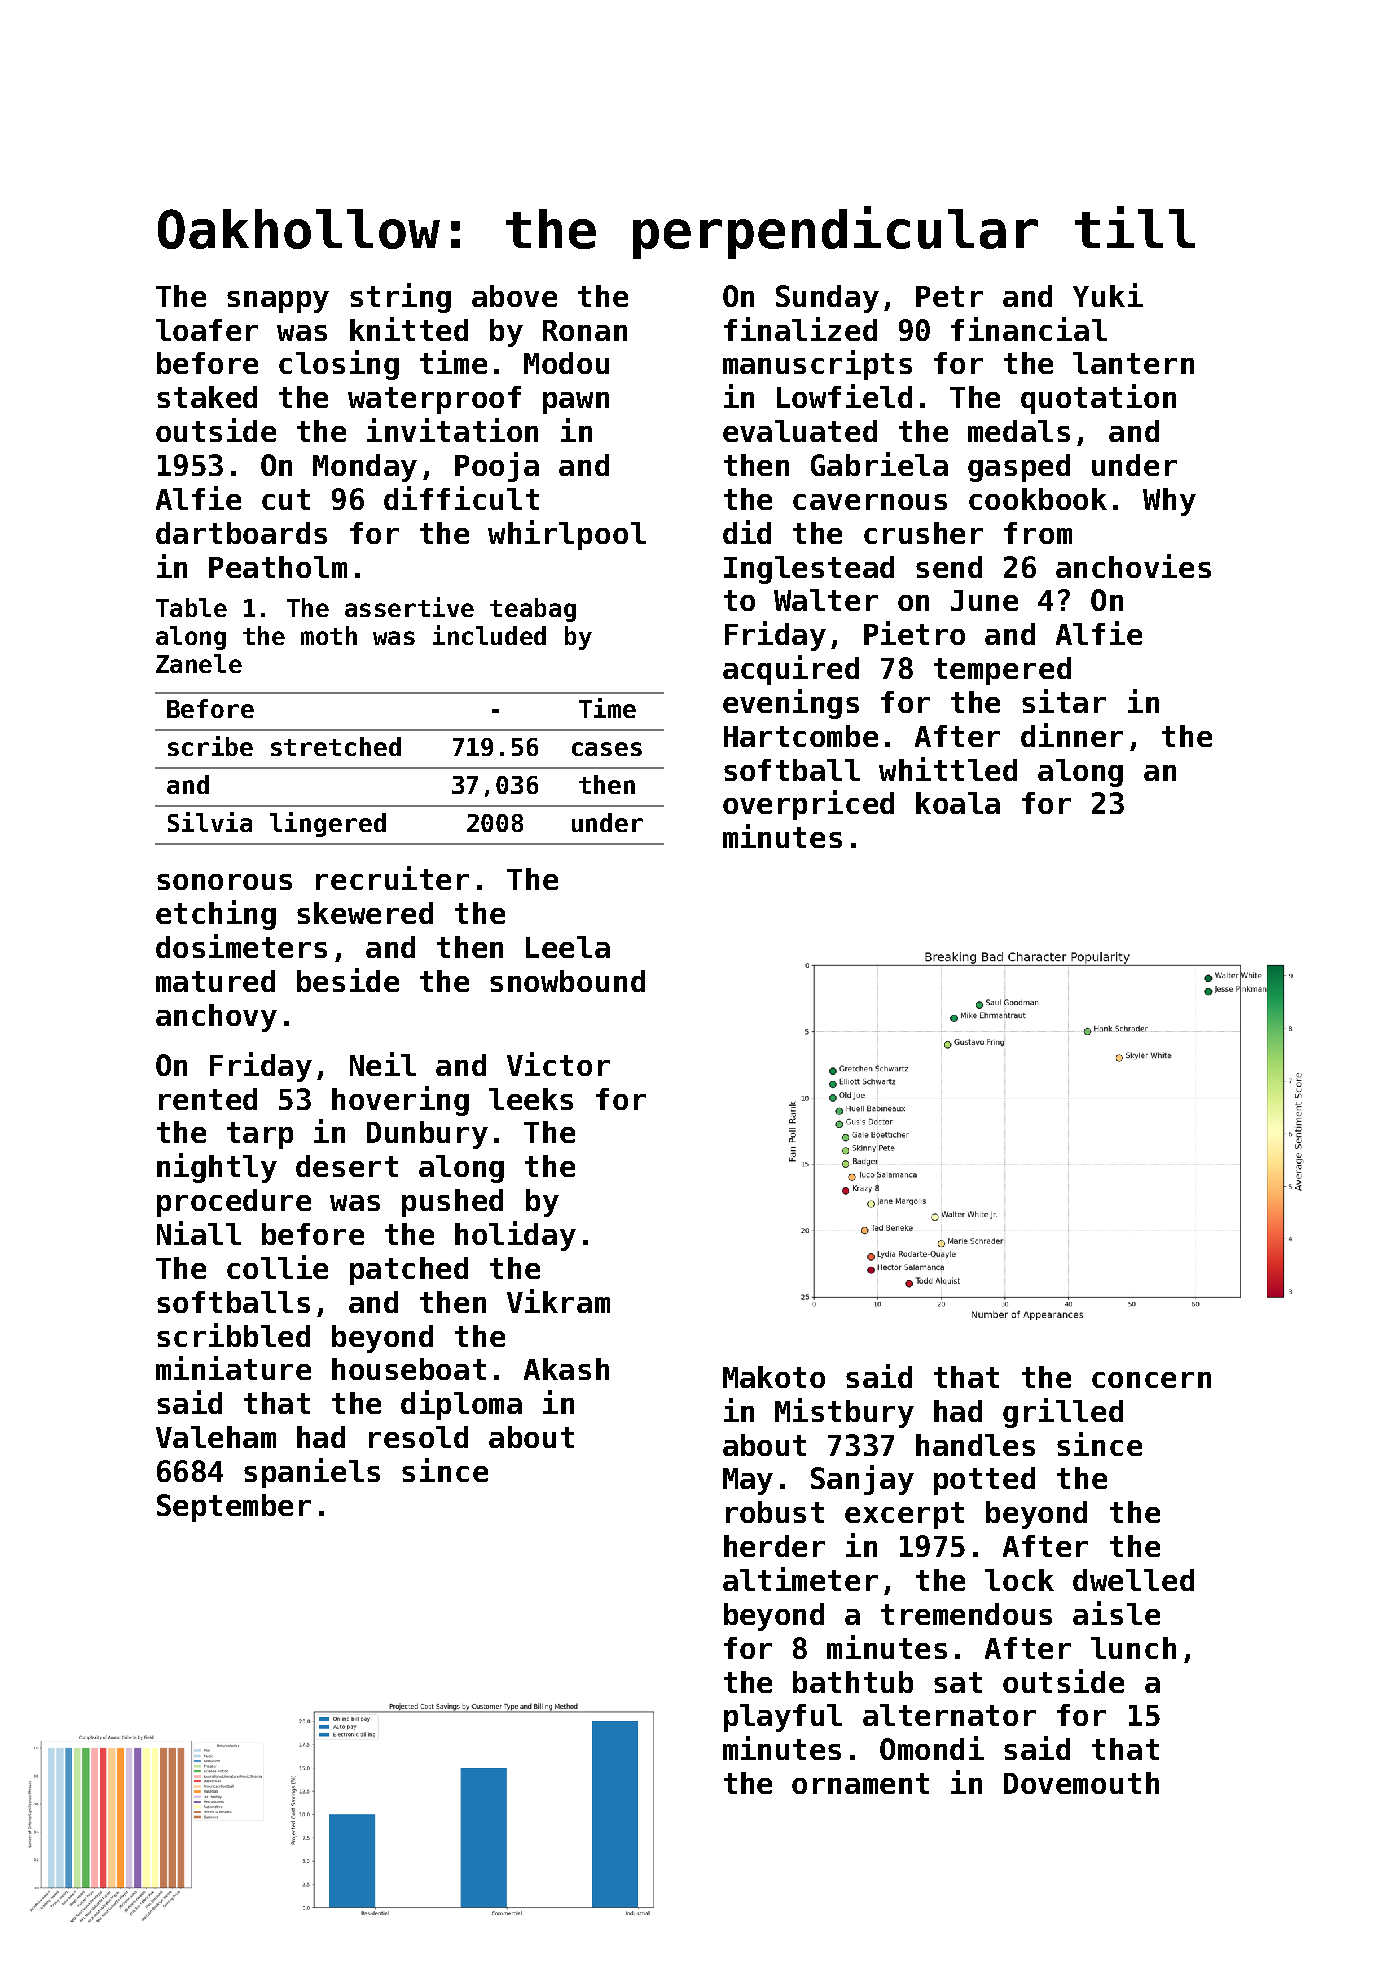 The image size is (1386, 1969). I want to click on Akash, so click(566, 1369).
